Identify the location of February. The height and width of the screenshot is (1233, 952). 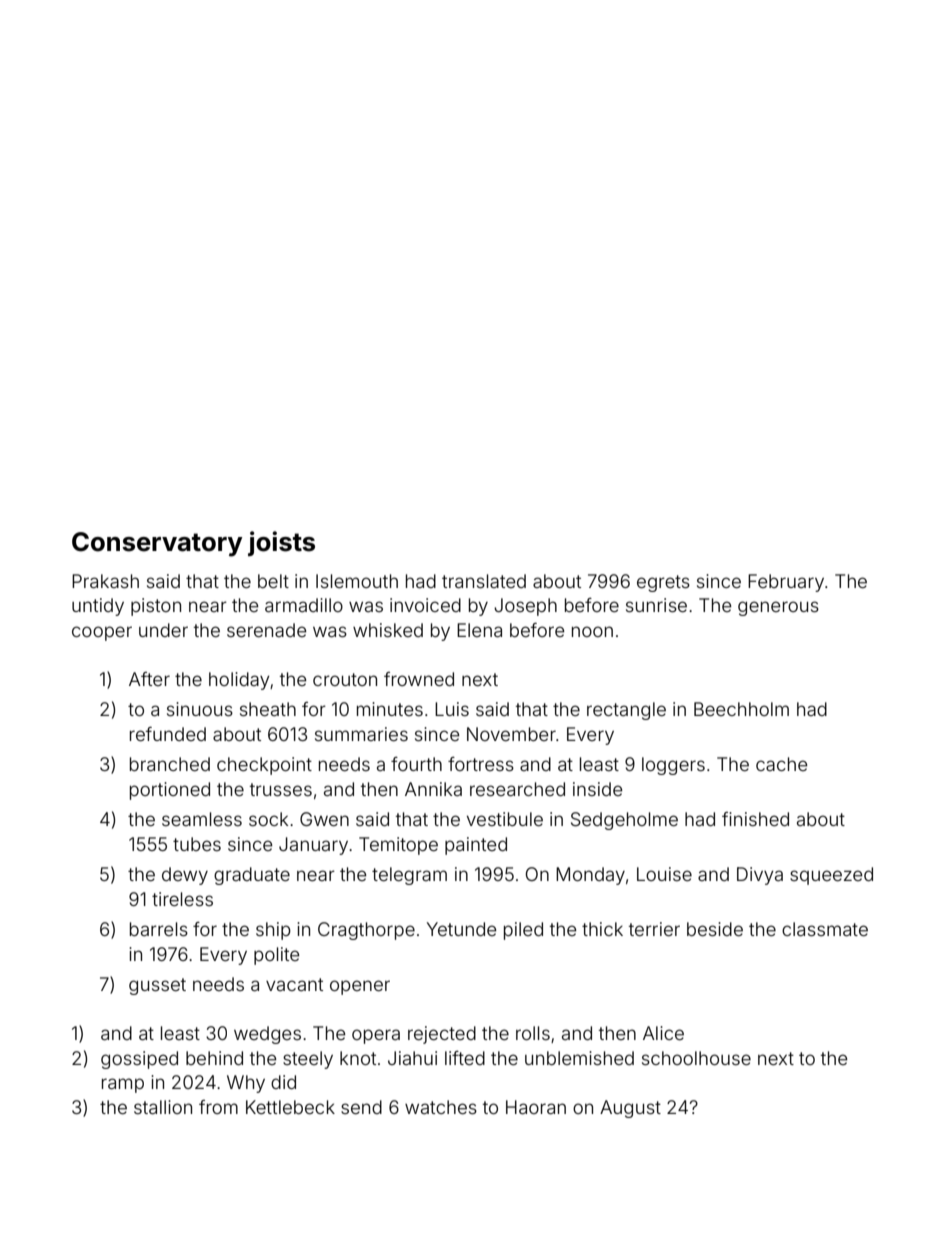
(786, 583).
